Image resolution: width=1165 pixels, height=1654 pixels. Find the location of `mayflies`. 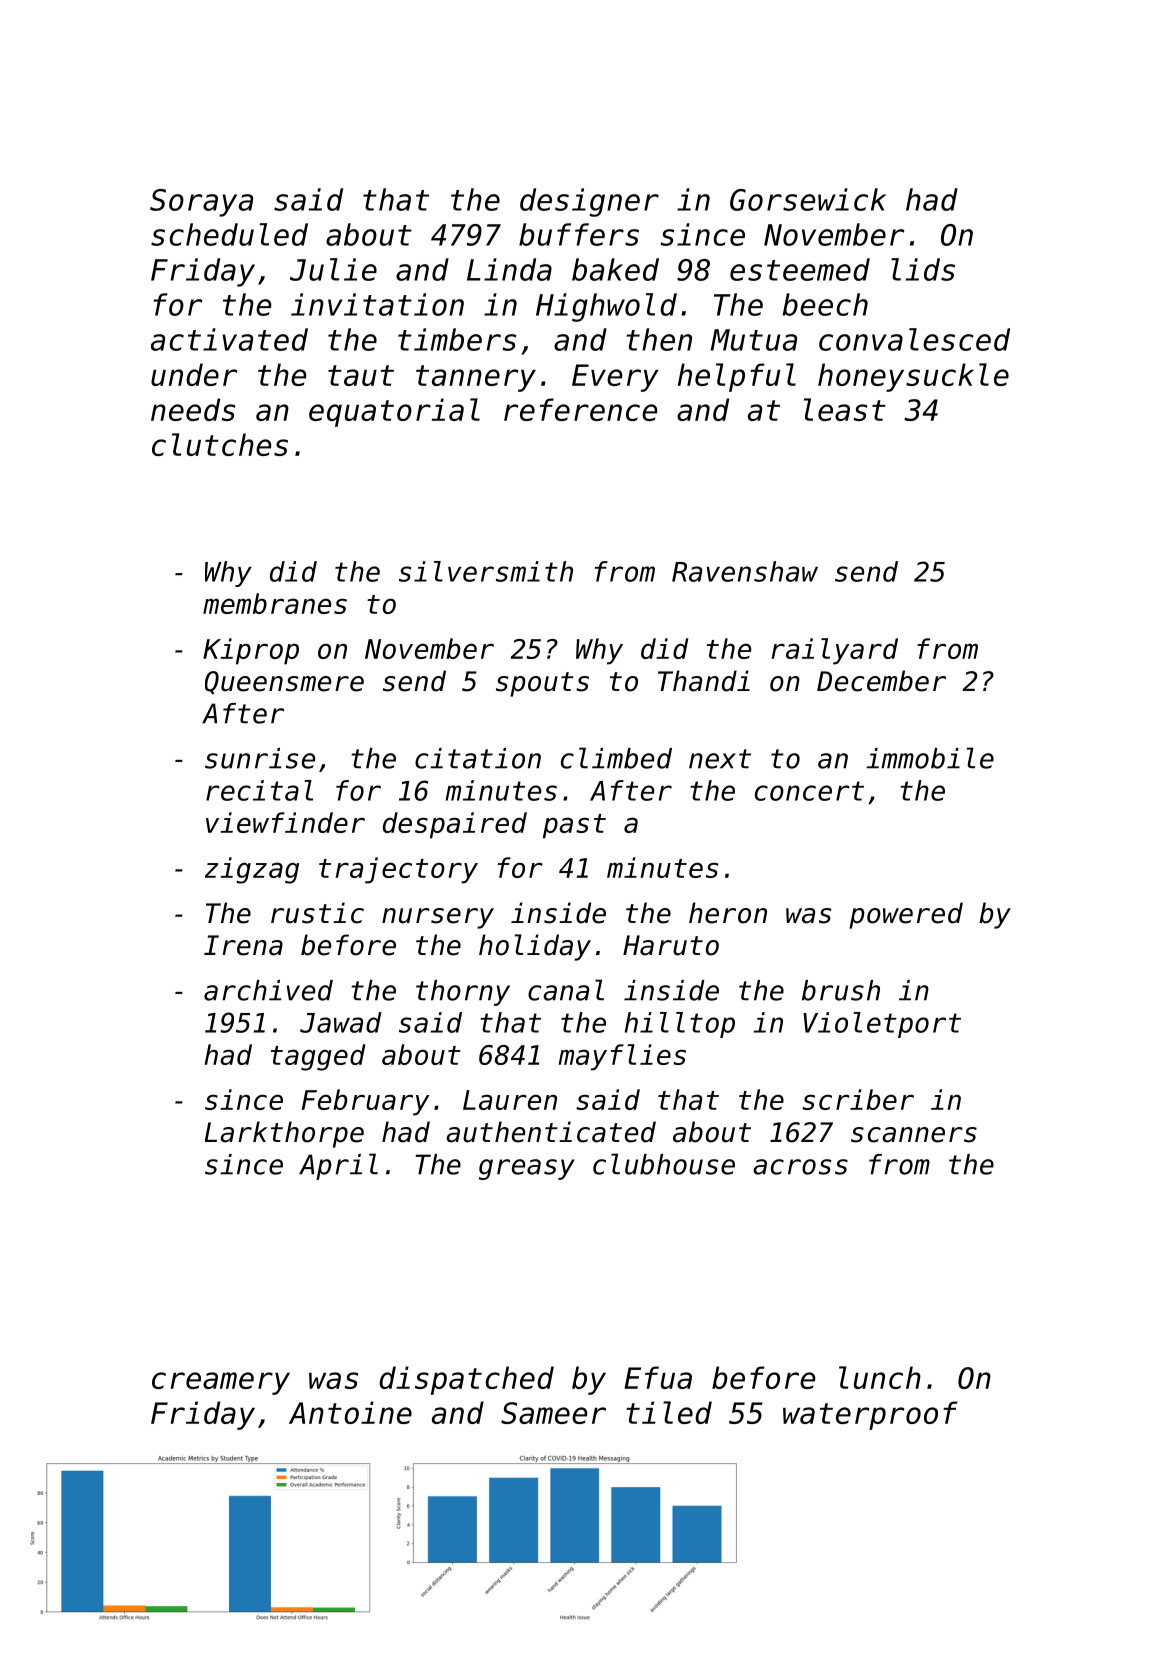

mayflies is located at coordinates (622, 1057).
